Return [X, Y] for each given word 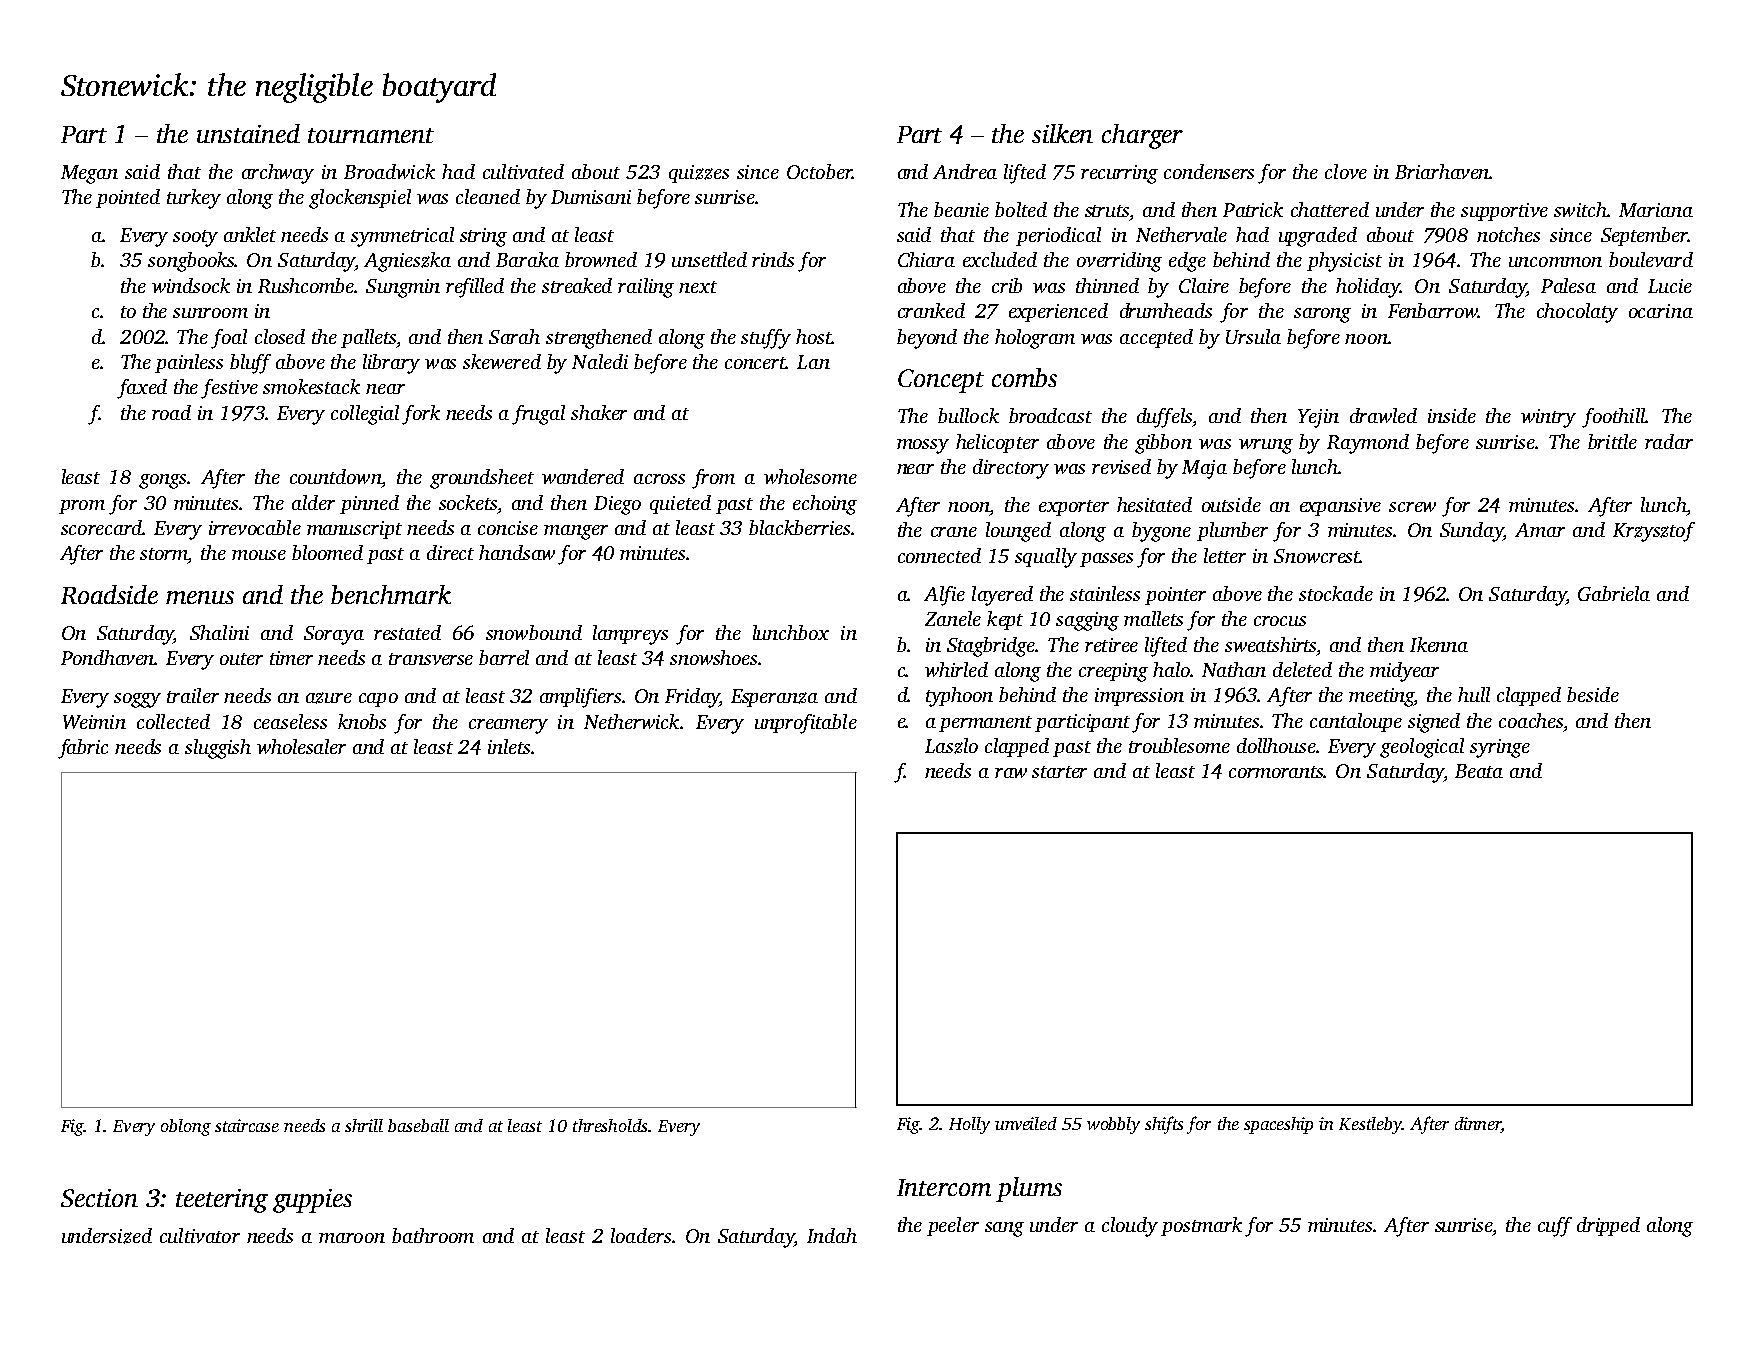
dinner [1478, 1125]
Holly [969, 1125]
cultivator [200, 1235]
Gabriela [1614, 593]
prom [82, 507]
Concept [941, 381]
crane [954, 532]
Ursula [1253, 336]
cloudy [1130, 1227]
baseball [418, 1125]
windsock [191, 285]
